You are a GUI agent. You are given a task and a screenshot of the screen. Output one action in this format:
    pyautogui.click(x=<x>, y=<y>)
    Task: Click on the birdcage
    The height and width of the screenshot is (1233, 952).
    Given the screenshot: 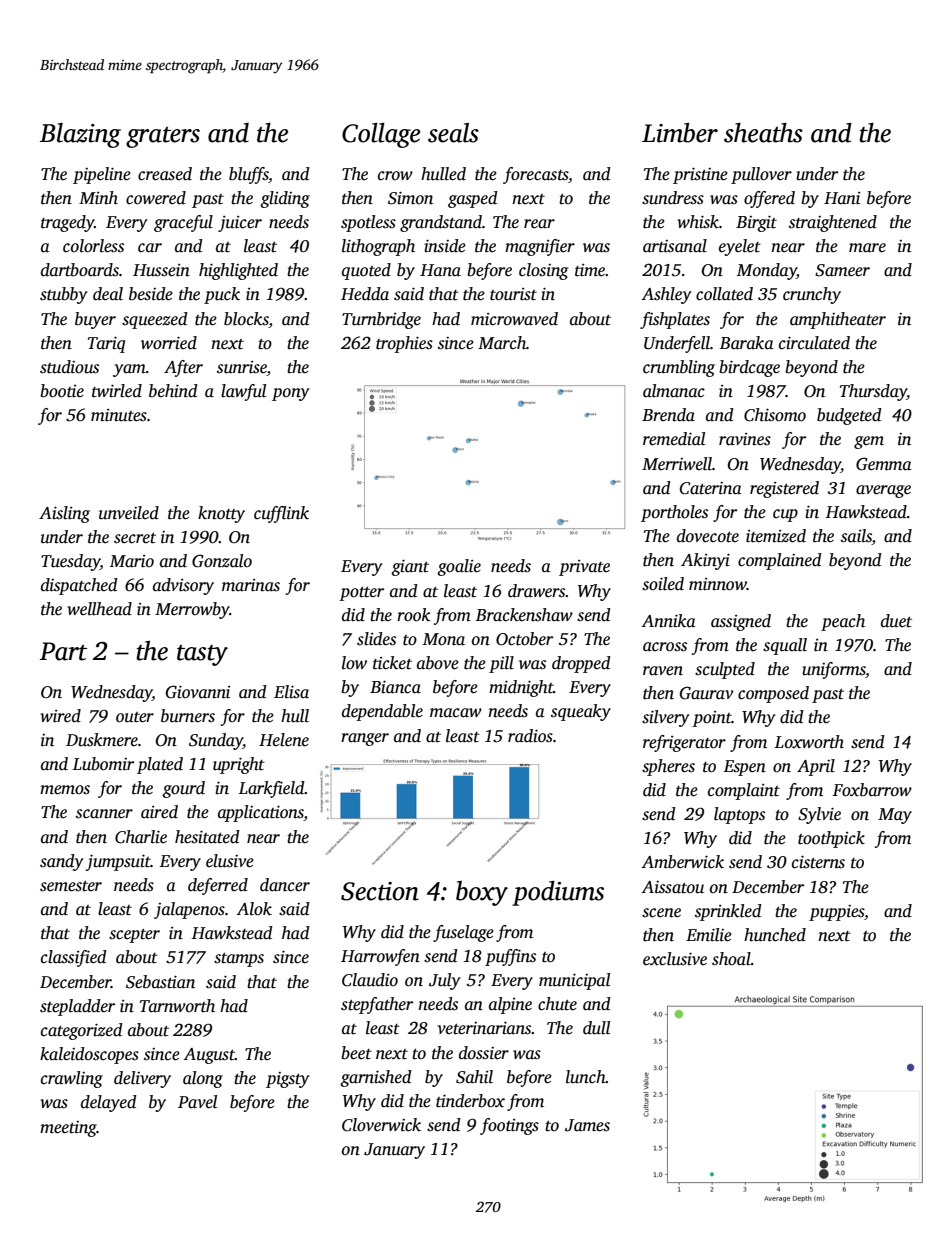 What is the action you would take?
    pyautogui.click(x=749, y=368)
